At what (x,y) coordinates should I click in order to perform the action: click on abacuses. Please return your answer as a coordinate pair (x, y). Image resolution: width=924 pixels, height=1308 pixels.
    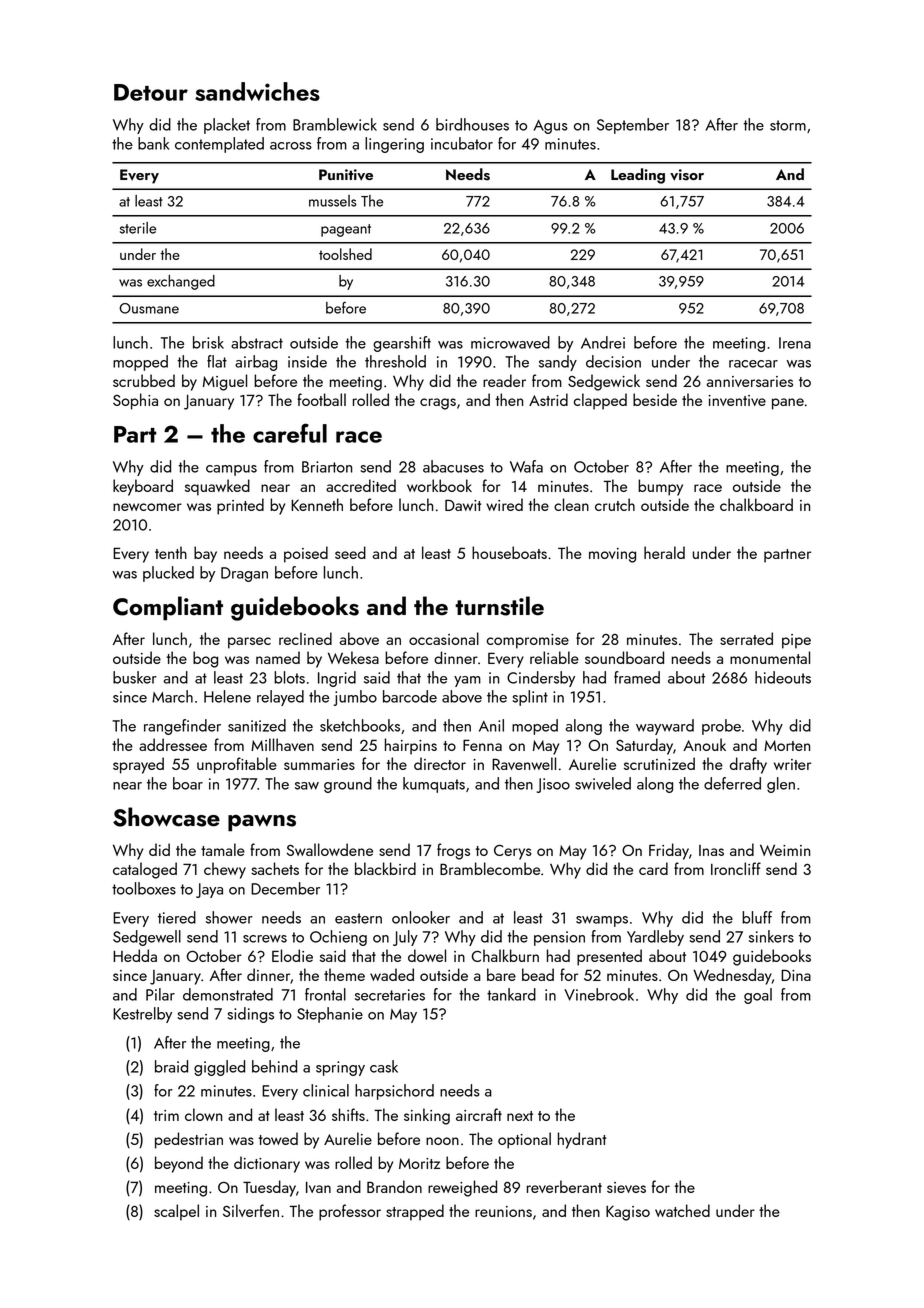
    Looking at the image, I should click on (453, 466).
